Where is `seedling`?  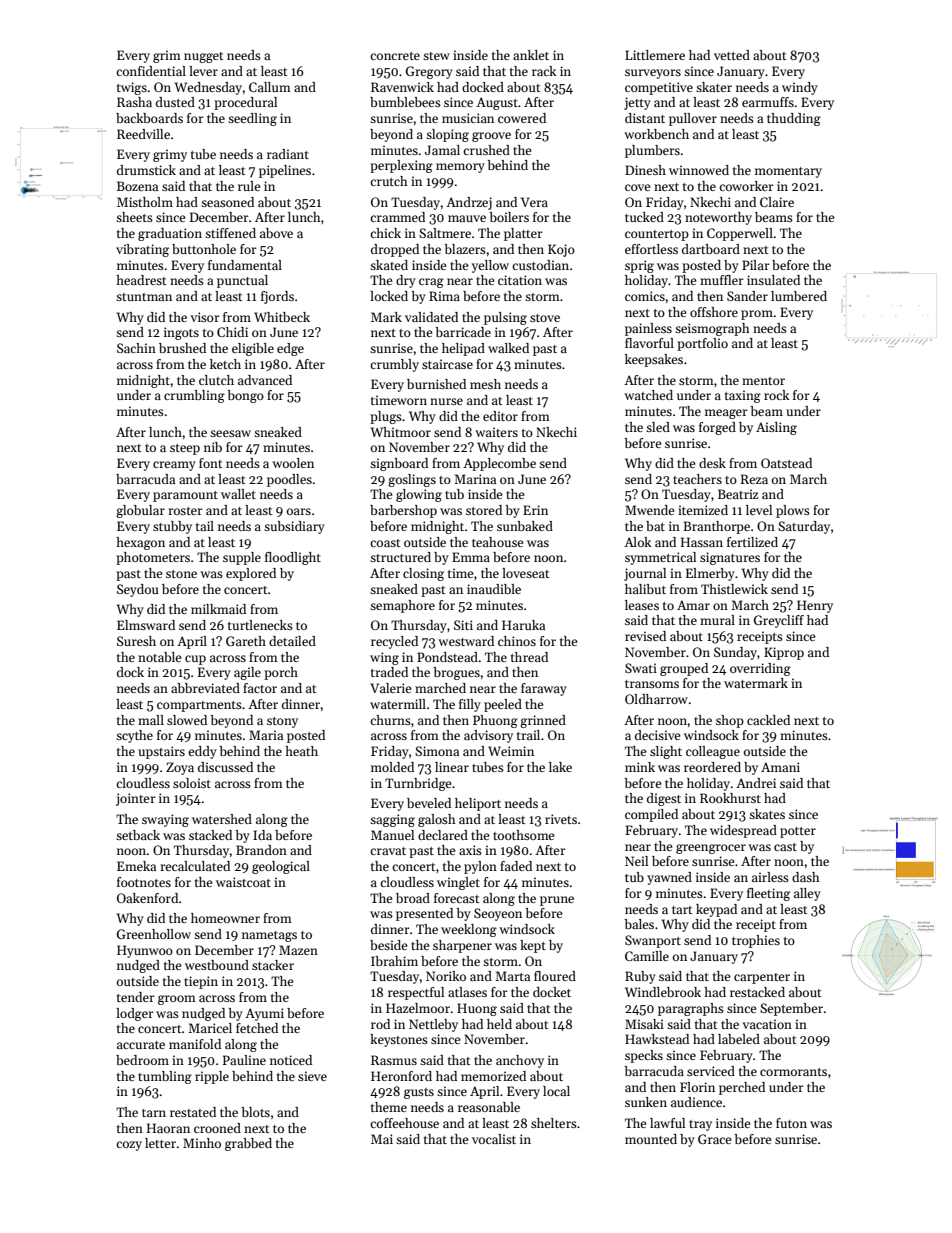 seedling is located at coordinates (252, 119).
